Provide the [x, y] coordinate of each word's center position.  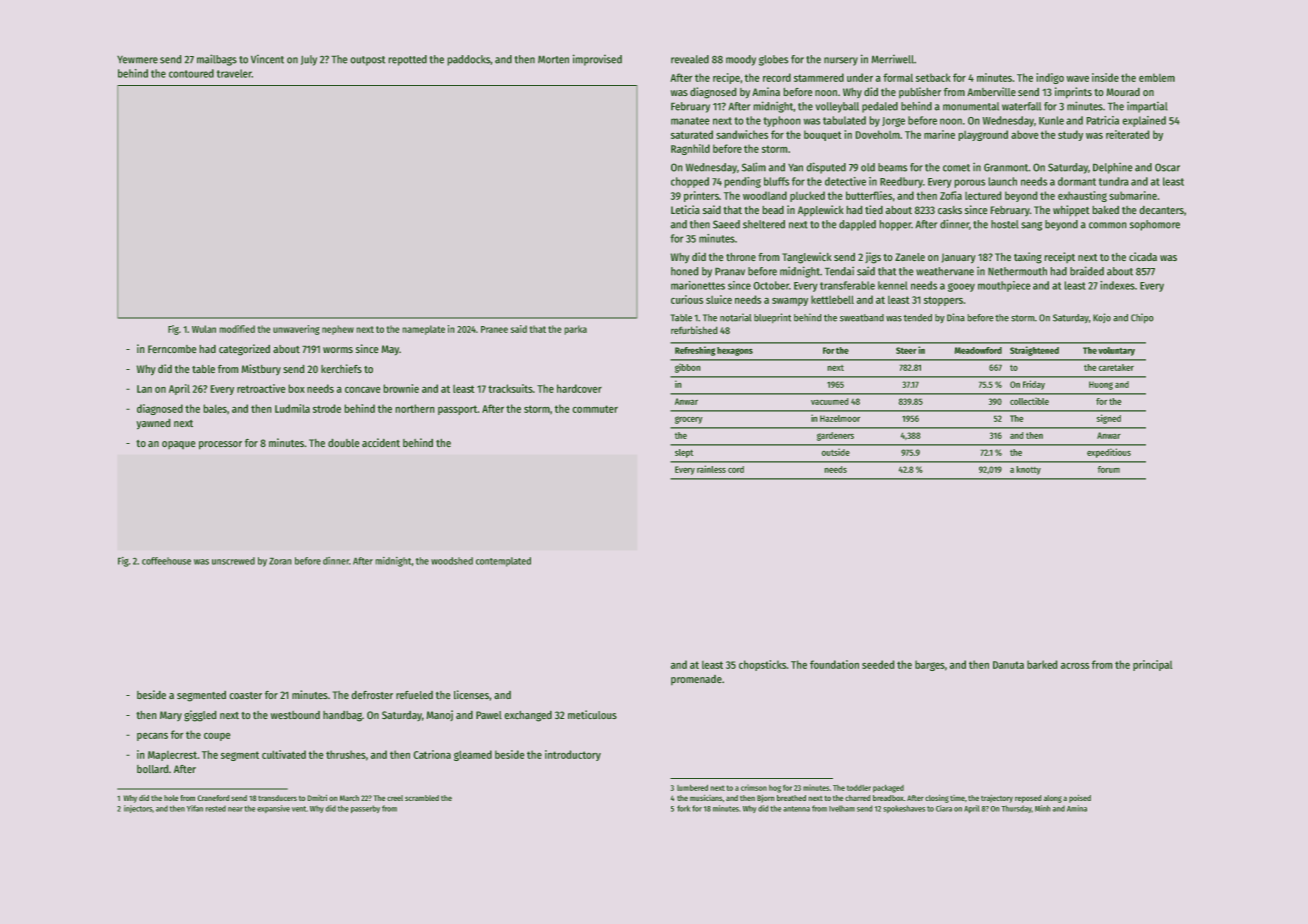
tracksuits [510, 388]
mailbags [217, 60]
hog [775, 789]
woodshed [452, 561]
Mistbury [261, 370]
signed [1109, 419]
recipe [726, 78]
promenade [696, 680]
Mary [171, 716]
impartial [1147, 107]
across [1075, 665]
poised [1080, 798]
